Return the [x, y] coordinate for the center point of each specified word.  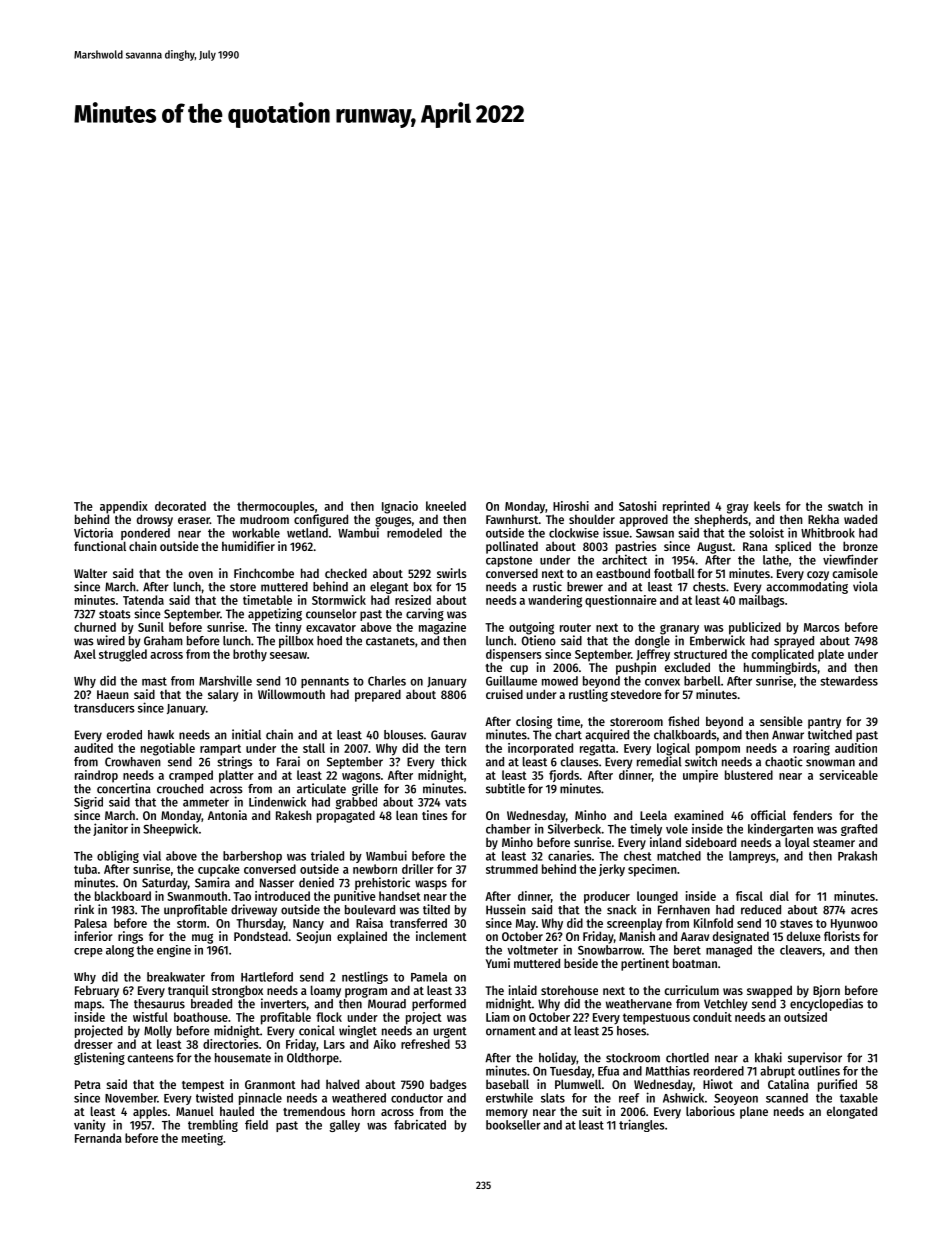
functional [100, 546]
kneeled [446, 506]
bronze [860, 546]
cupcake [219, 870]
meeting [202, 1139]
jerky [612, 870]
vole [677, 829]
